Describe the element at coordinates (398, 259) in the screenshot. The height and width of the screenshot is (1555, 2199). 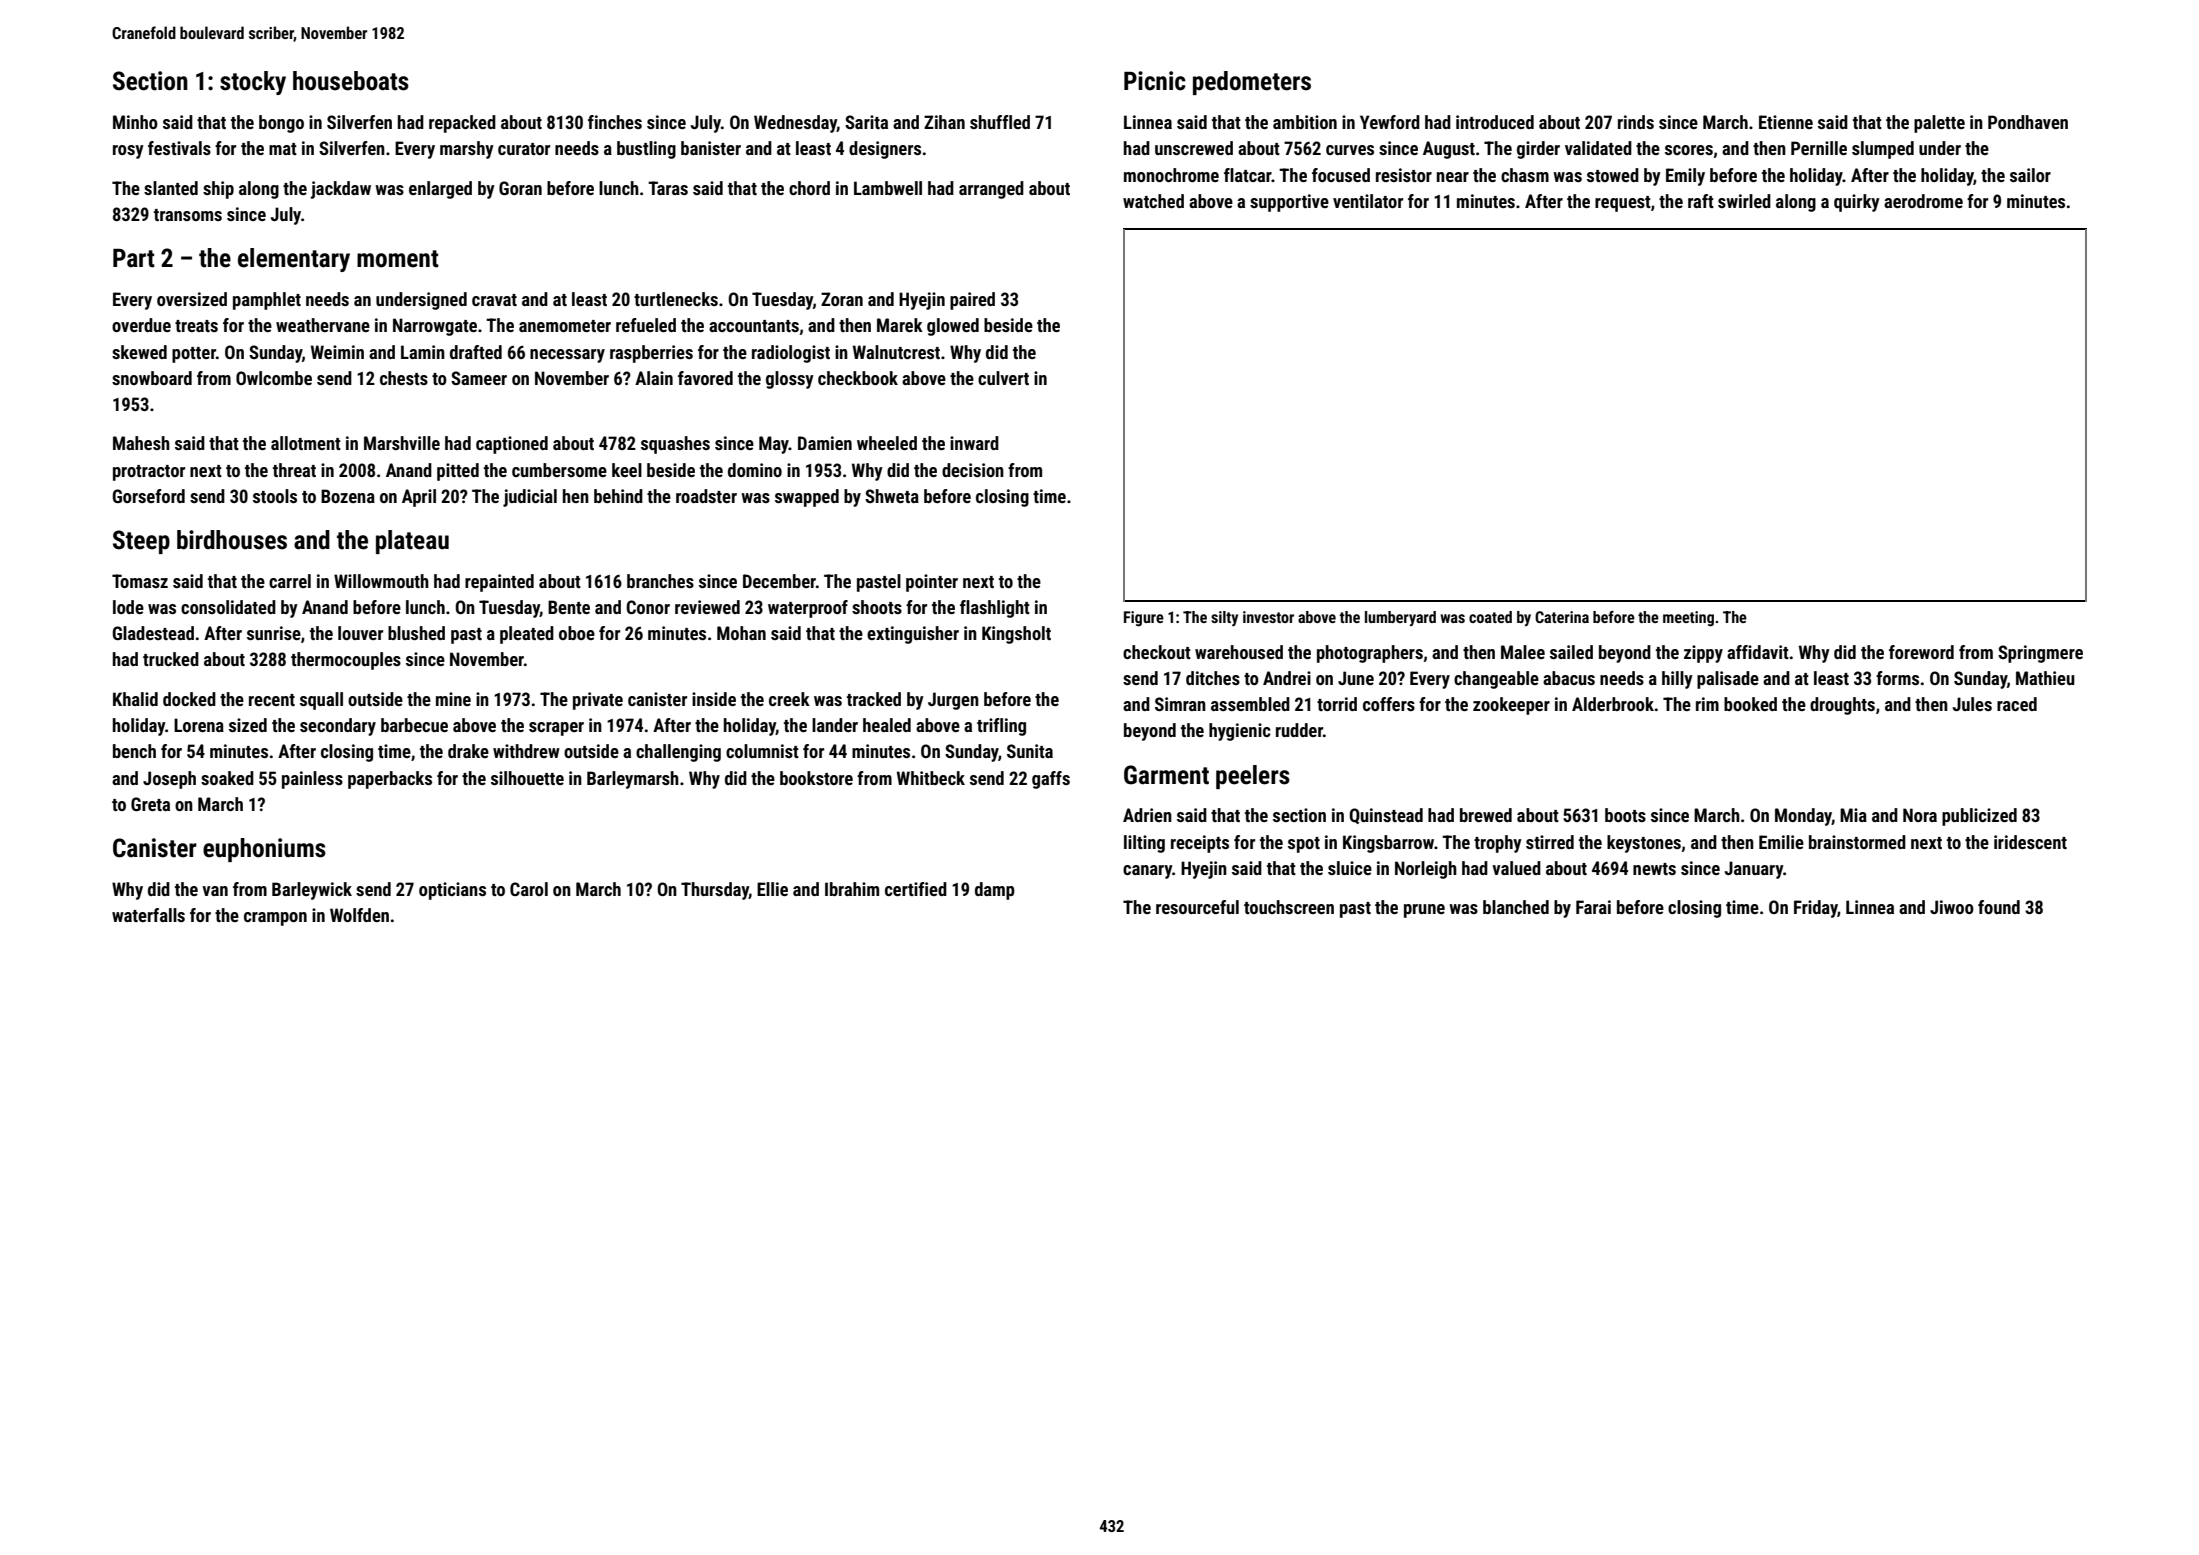
I see `moment` at that location.
